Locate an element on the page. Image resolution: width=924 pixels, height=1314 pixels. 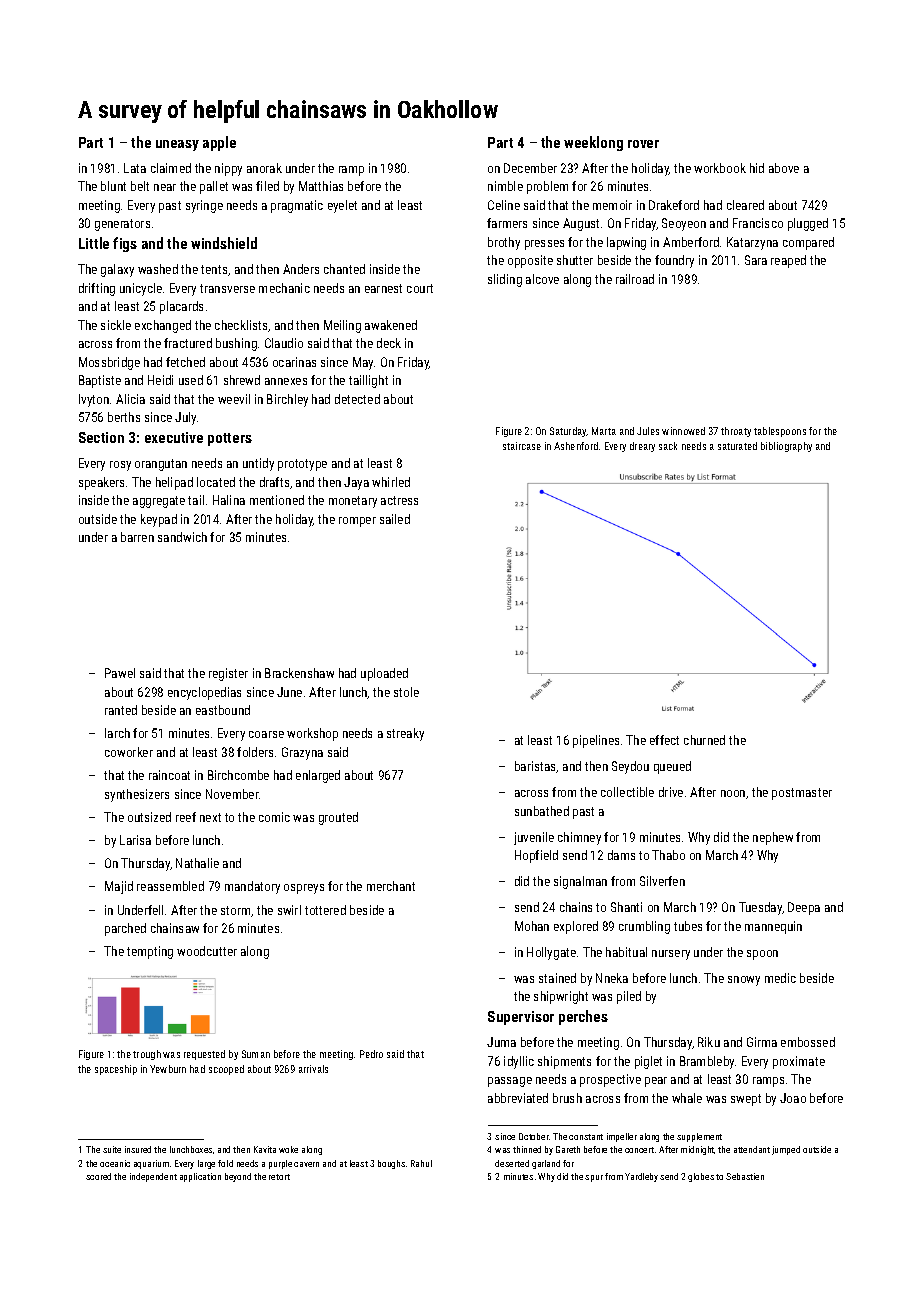
juvenile is located at coordinates (534, 838).
